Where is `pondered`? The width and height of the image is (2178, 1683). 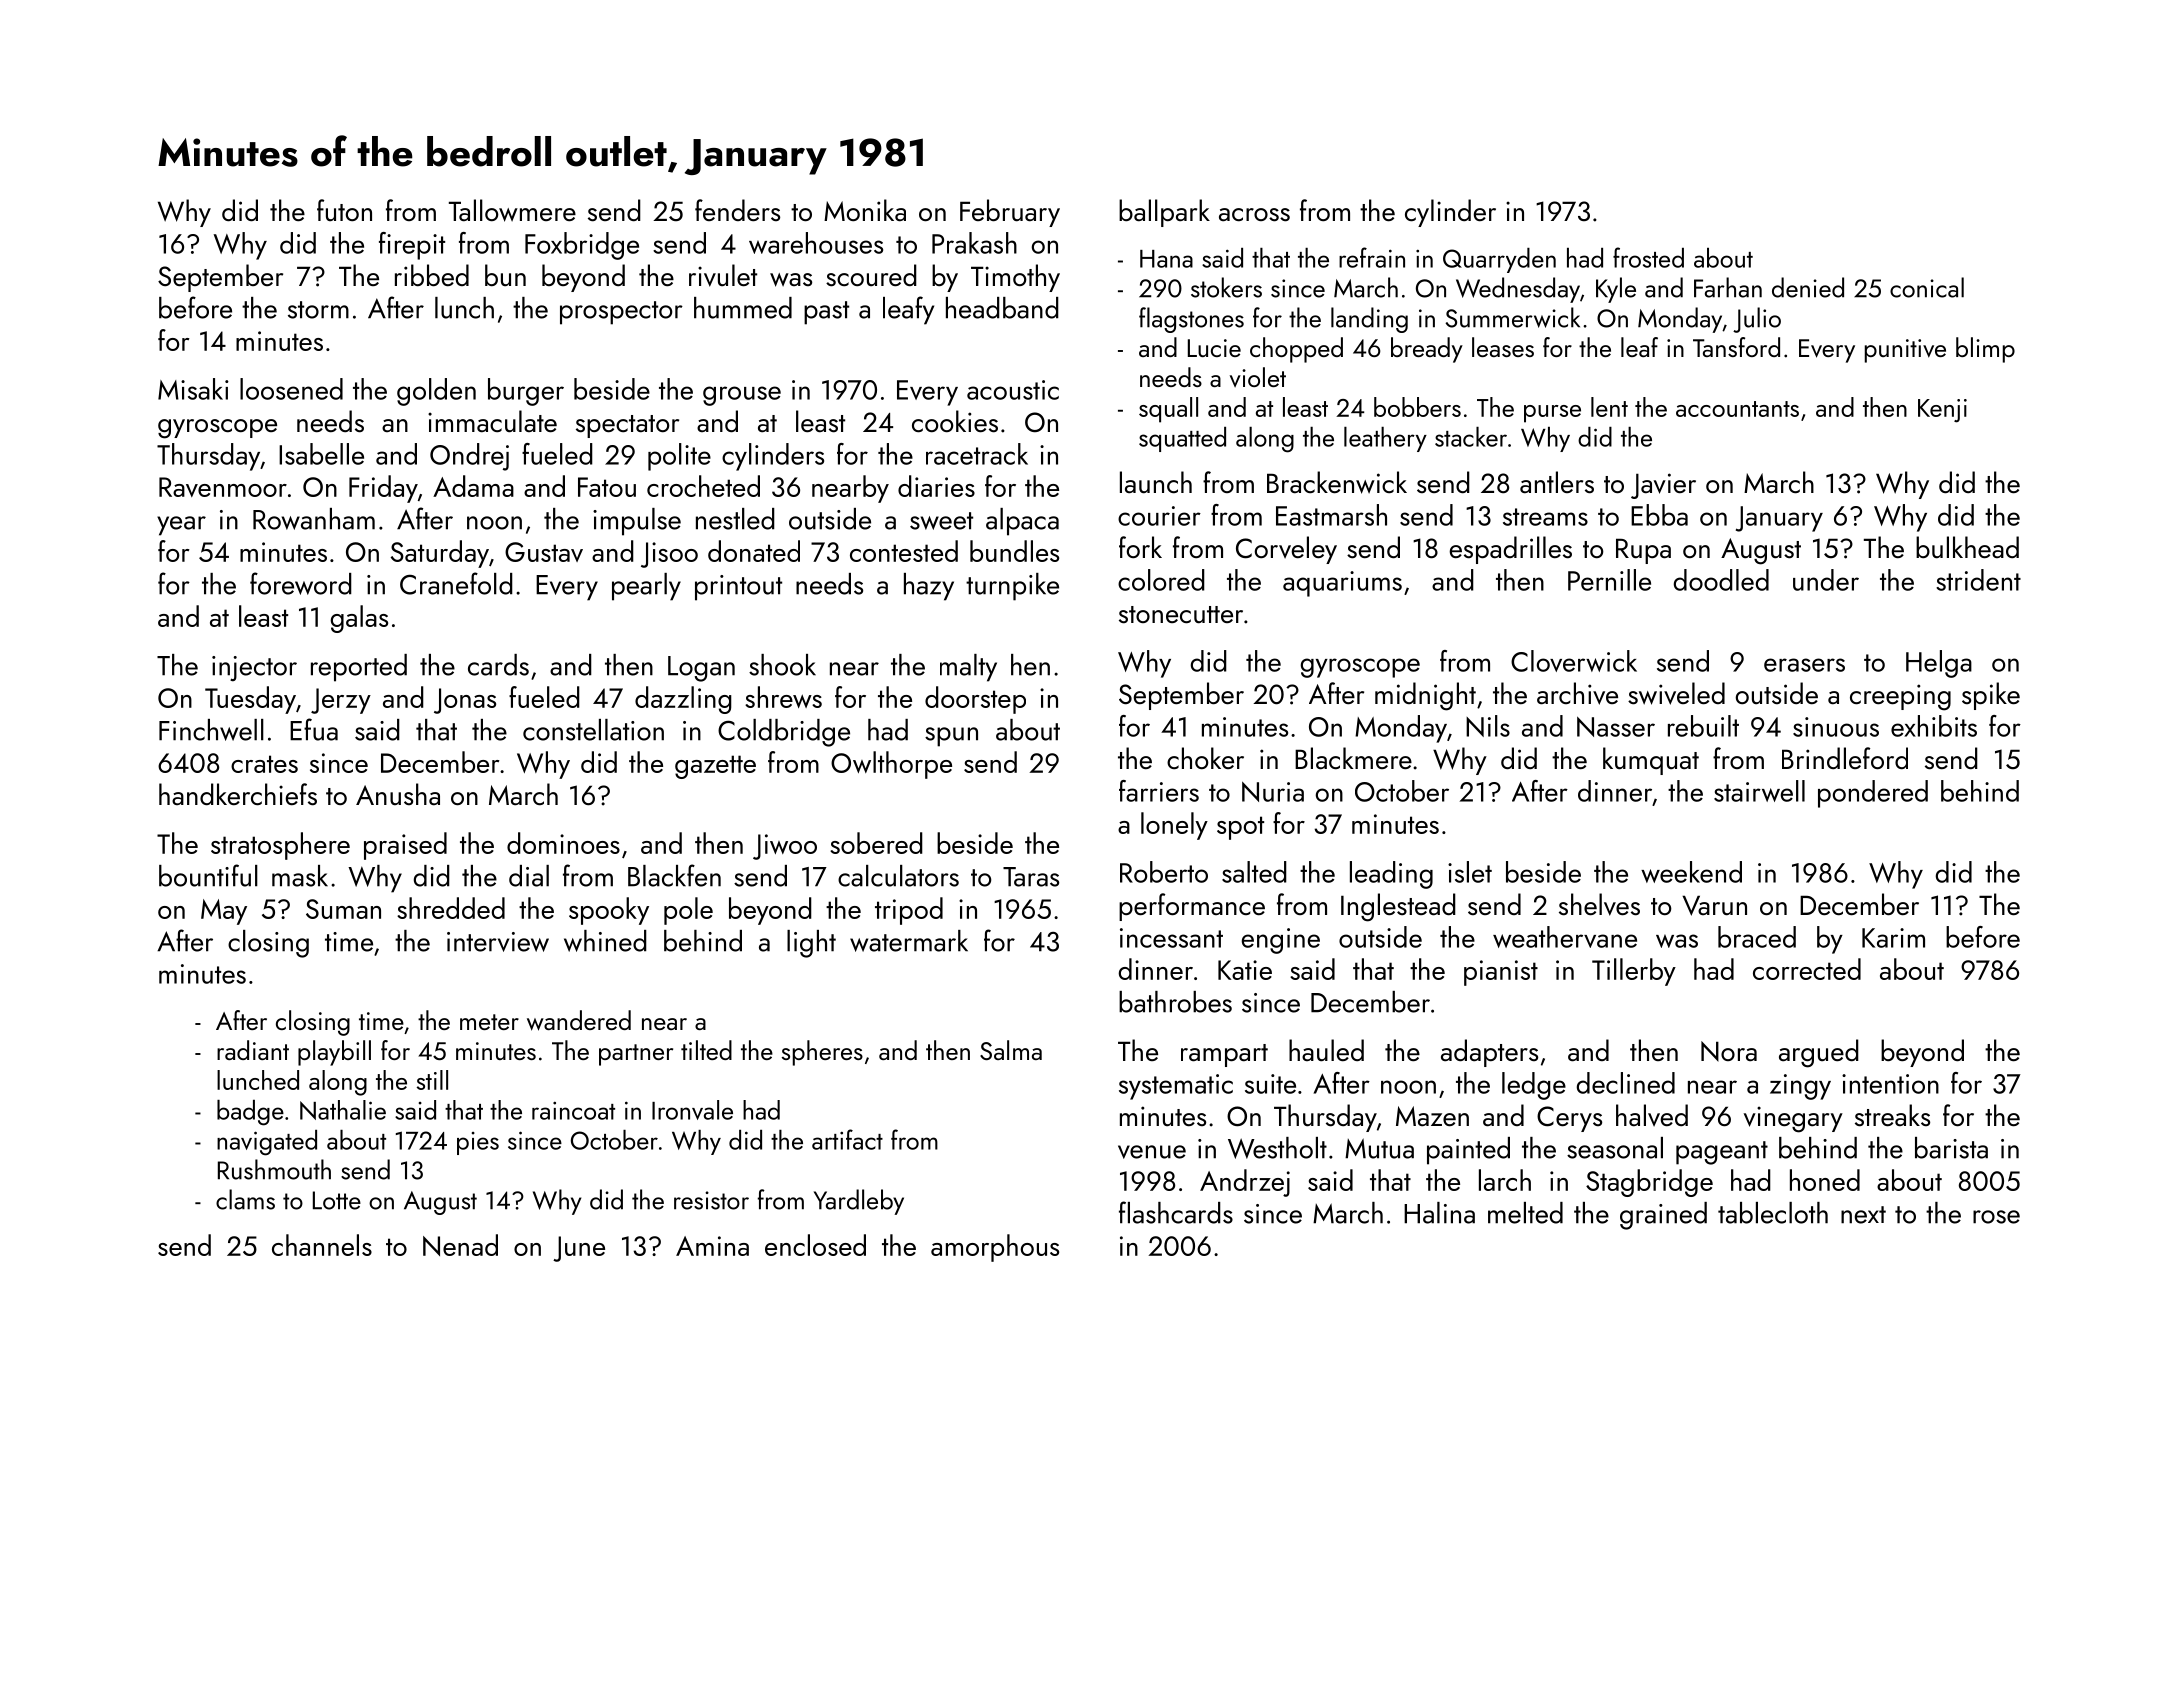
pondered is located at coordinates (1873, 794).
